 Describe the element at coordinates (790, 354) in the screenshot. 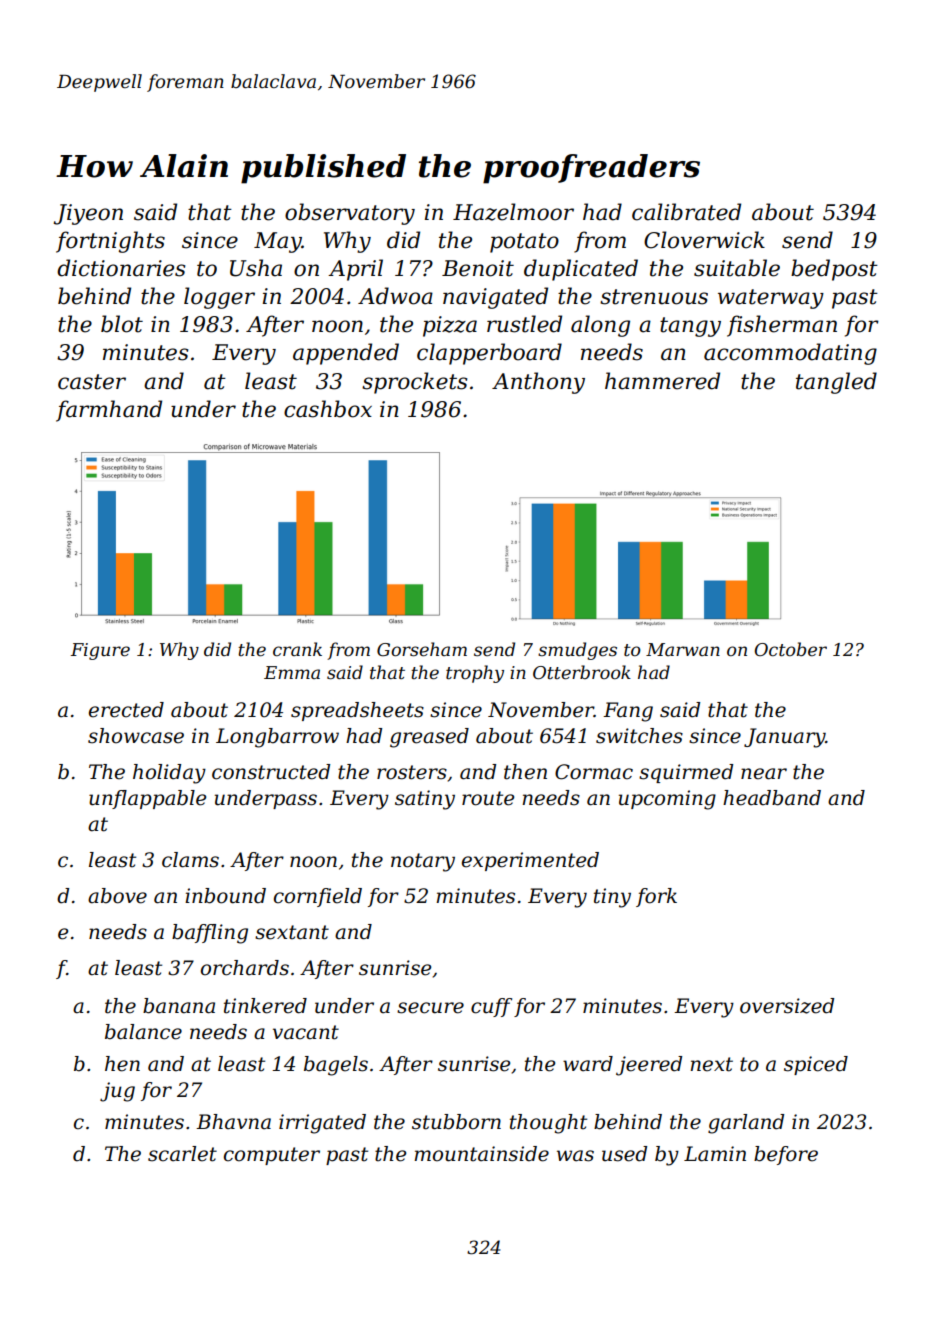

I see `accommodating` at that location.
